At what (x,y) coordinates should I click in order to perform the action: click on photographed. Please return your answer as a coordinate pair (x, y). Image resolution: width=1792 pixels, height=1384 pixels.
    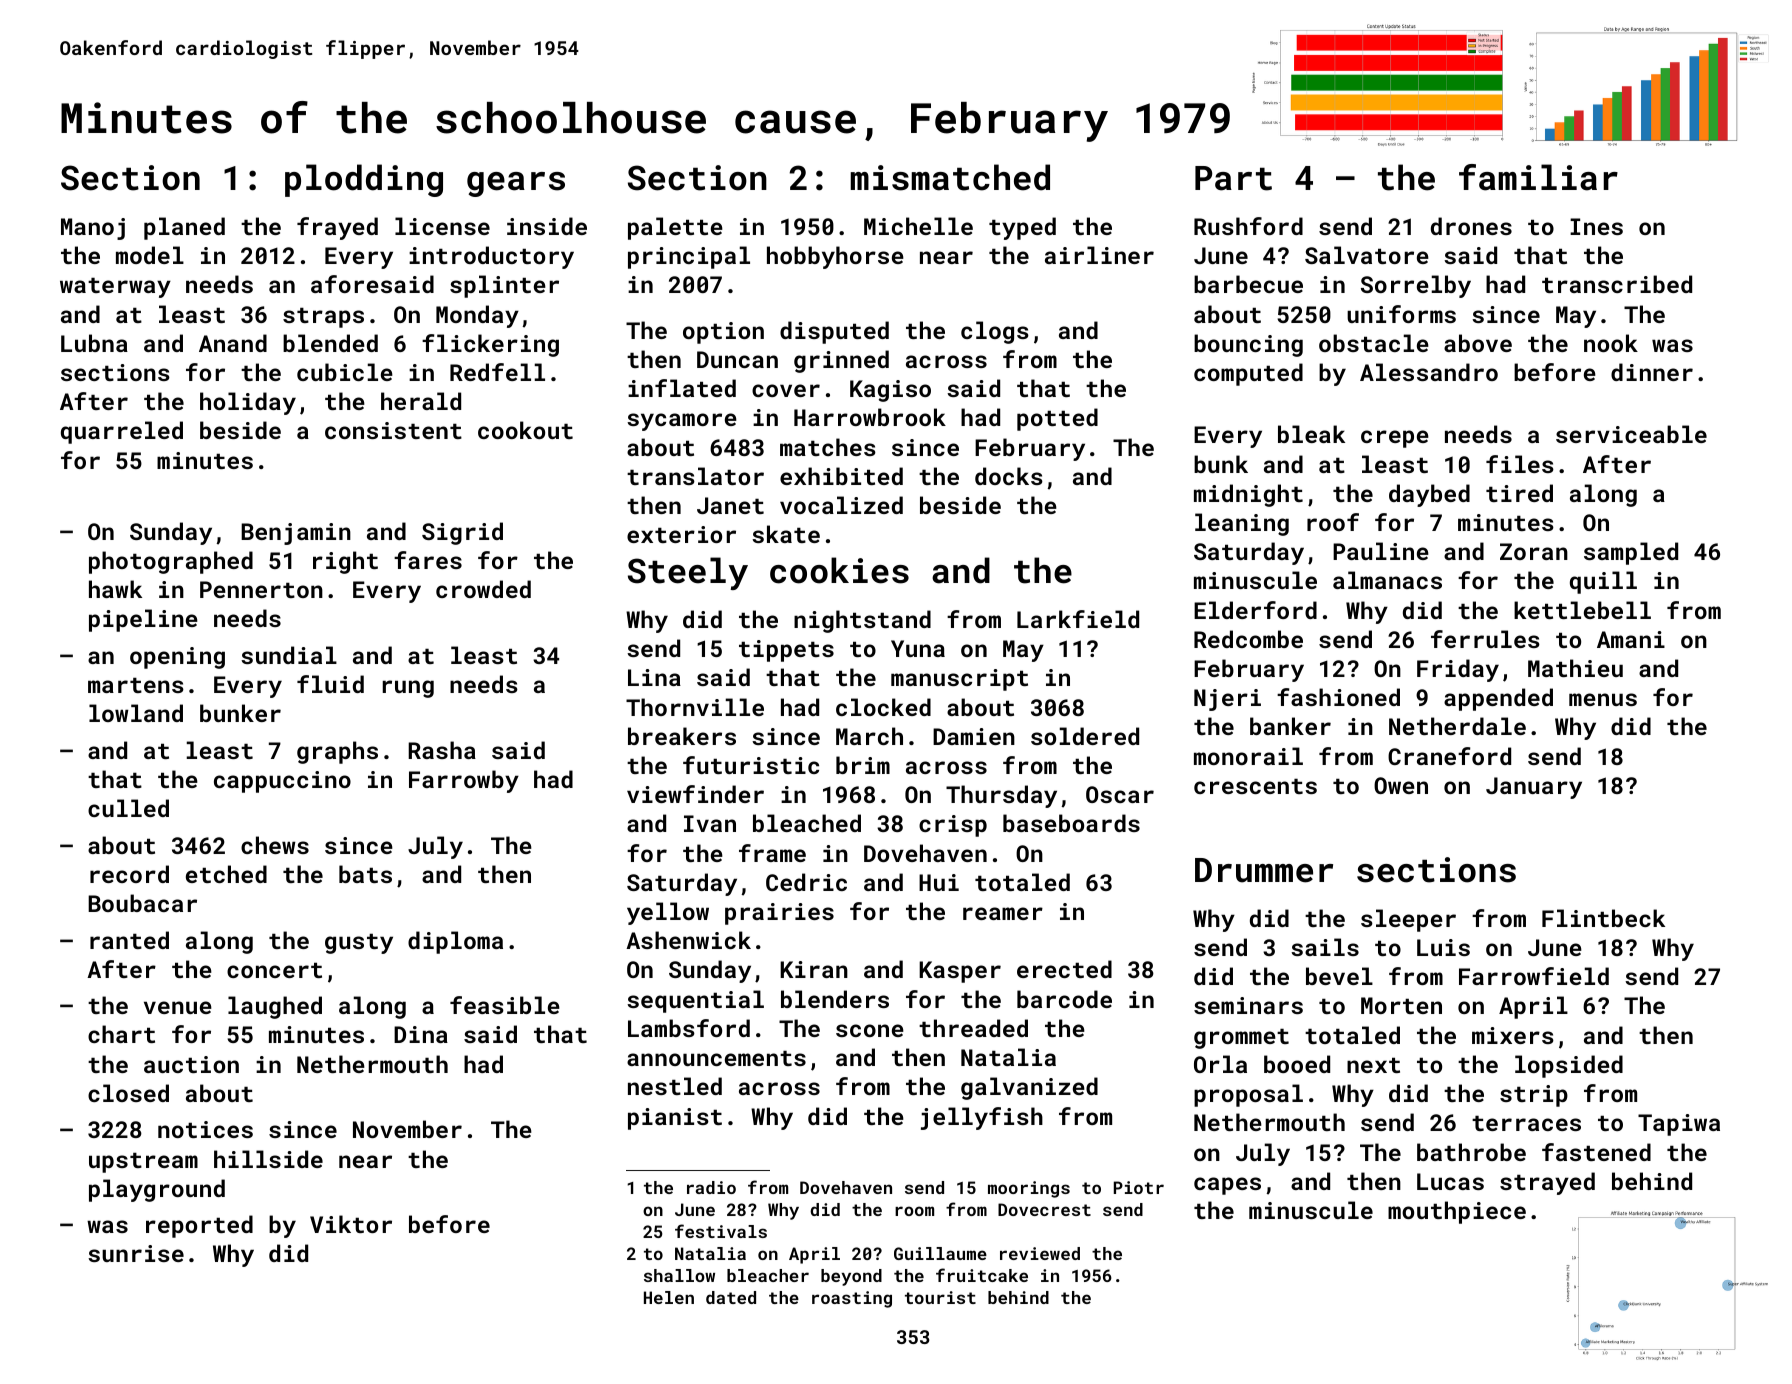
    Looking at the image, I should click on (171, 562).
